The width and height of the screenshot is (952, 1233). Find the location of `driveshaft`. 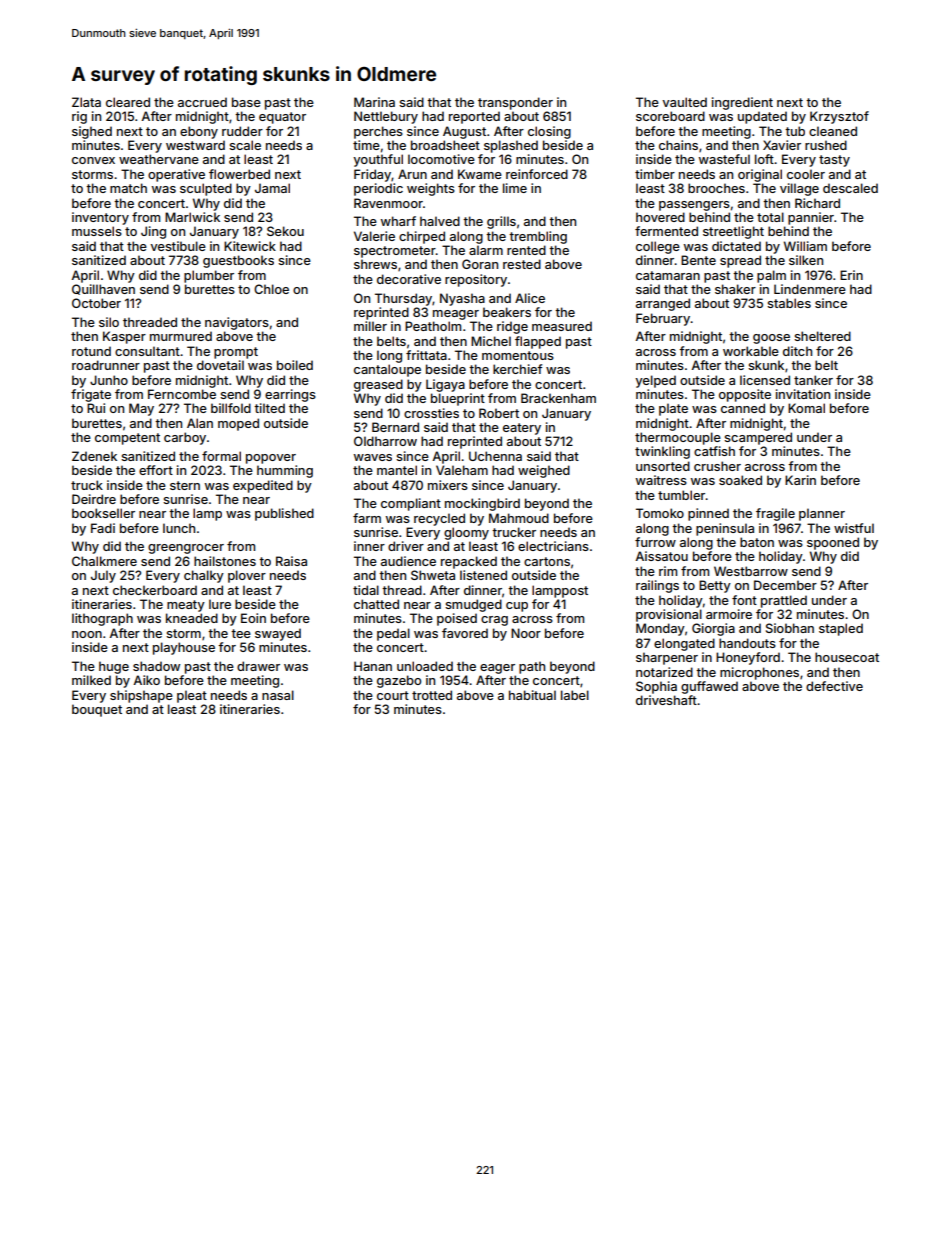

driveshaft is located at coordinates (666, 700).
